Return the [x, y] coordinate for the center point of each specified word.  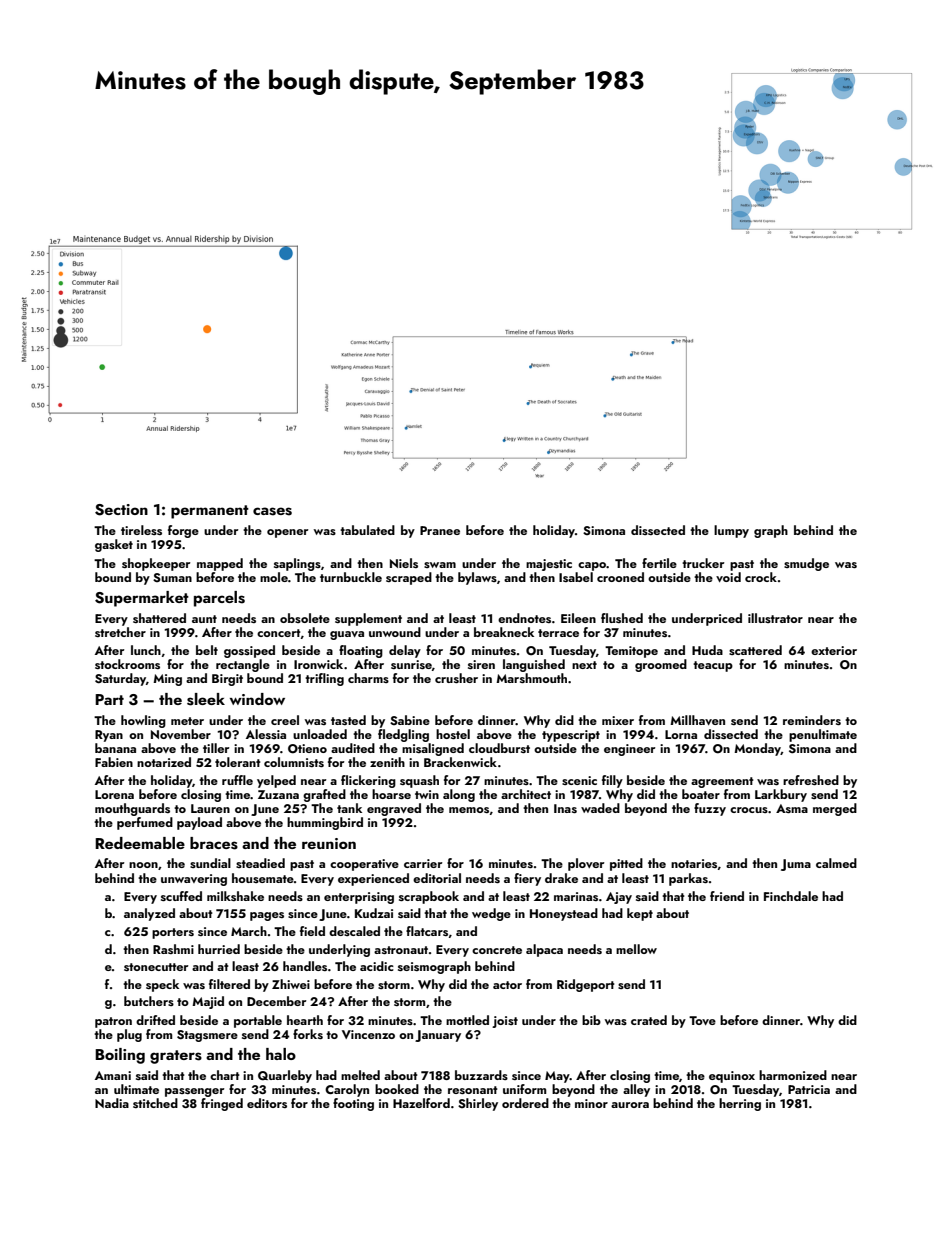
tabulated [367, 530]
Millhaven [697, 720]
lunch [146, 650]
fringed [222, 1104]
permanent [210, 512]
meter [187, 721]
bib [591, 1020]
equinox [732, 1077]
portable [258, 1021]
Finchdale [791, 896]
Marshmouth [531, 678]
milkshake [235, 896]
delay [405, 651]
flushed [622, 618]
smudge [806, 564]
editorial [437, 878]
